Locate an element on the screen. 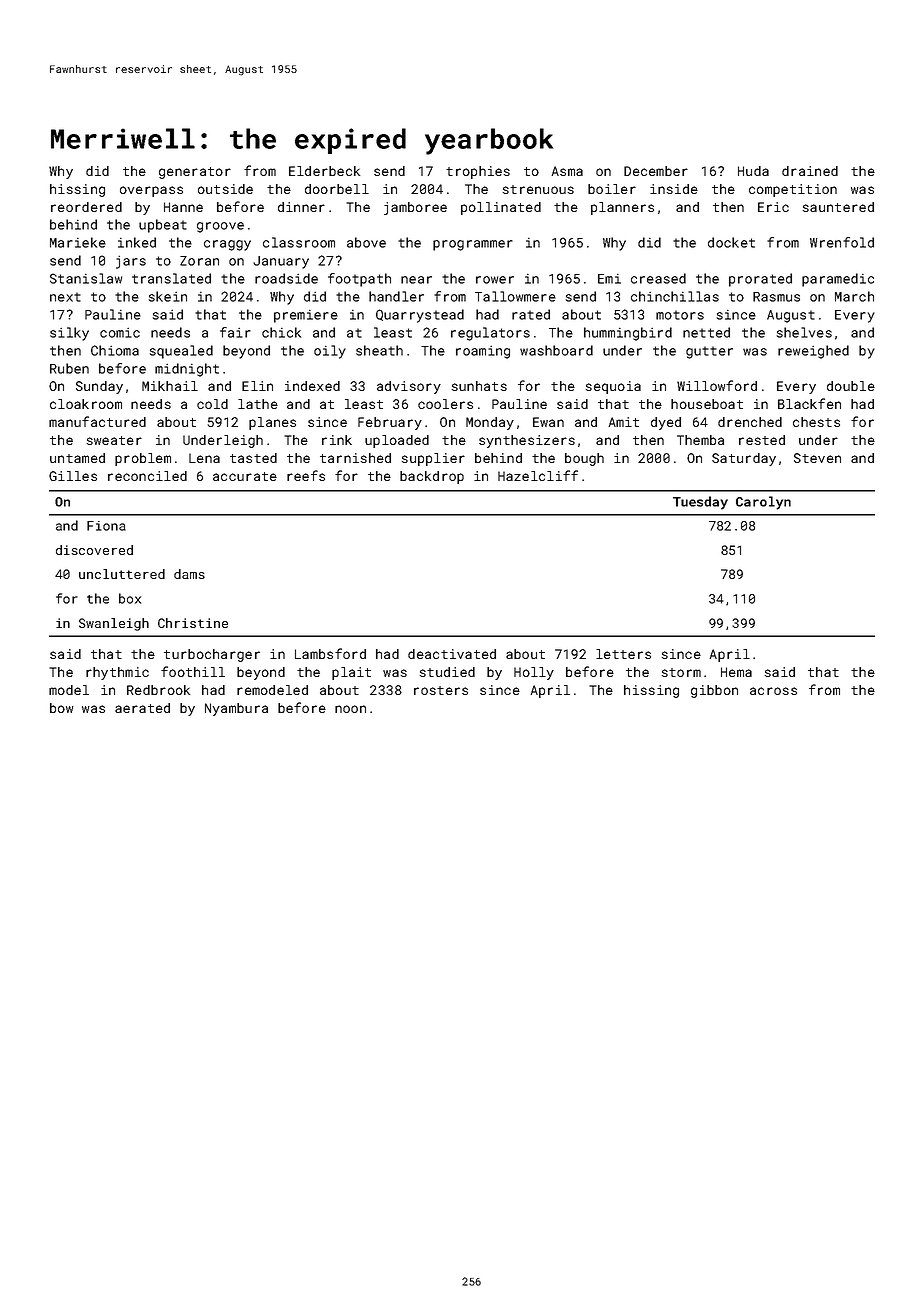 The height and width of the screenshot is (1308, 924). double is located at coordinates (851, 386).
